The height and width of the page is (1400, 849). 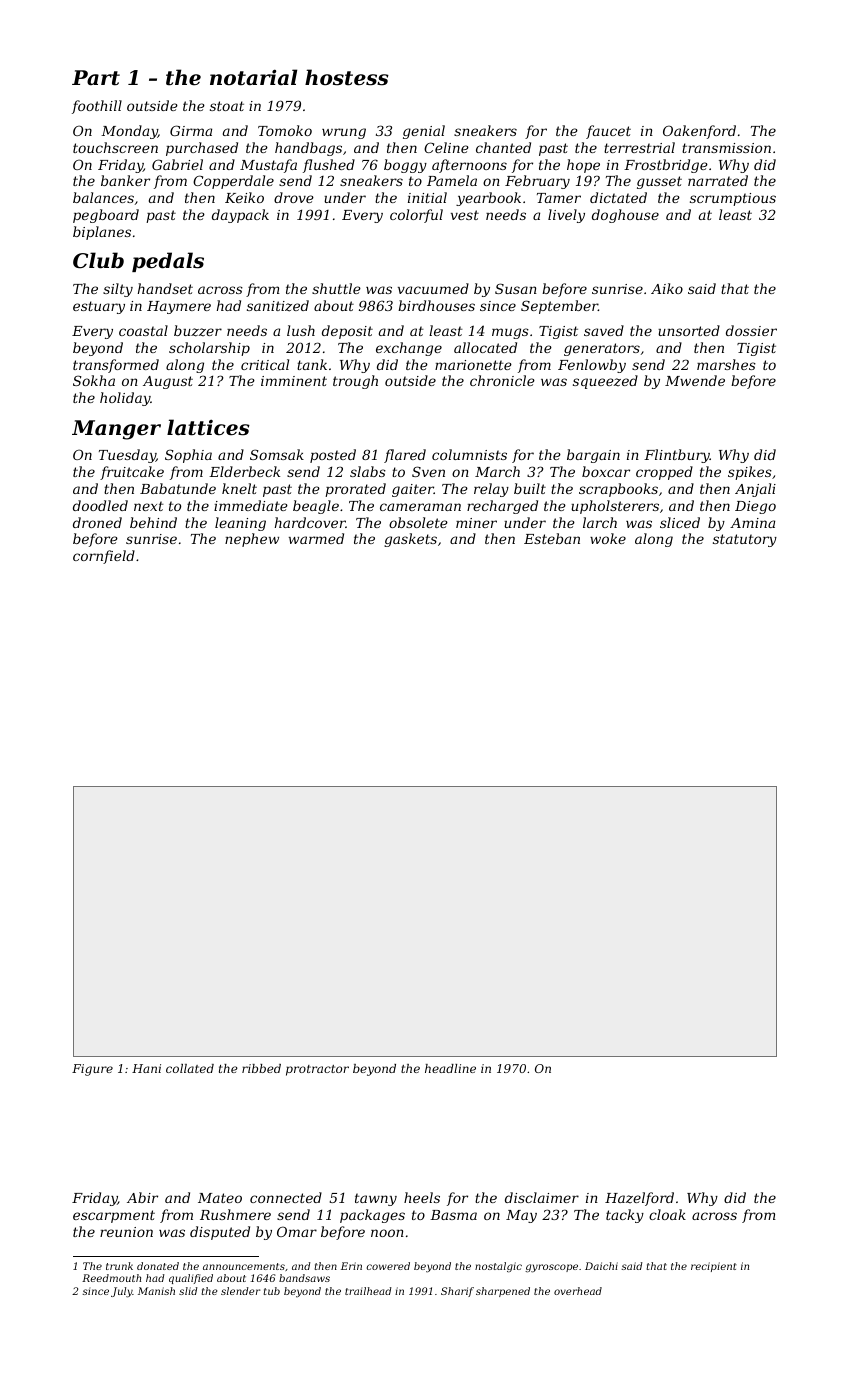 What do you see at coordinates (608, 132) in the page?
I see `faucet` at bounding box center [608, 132].
